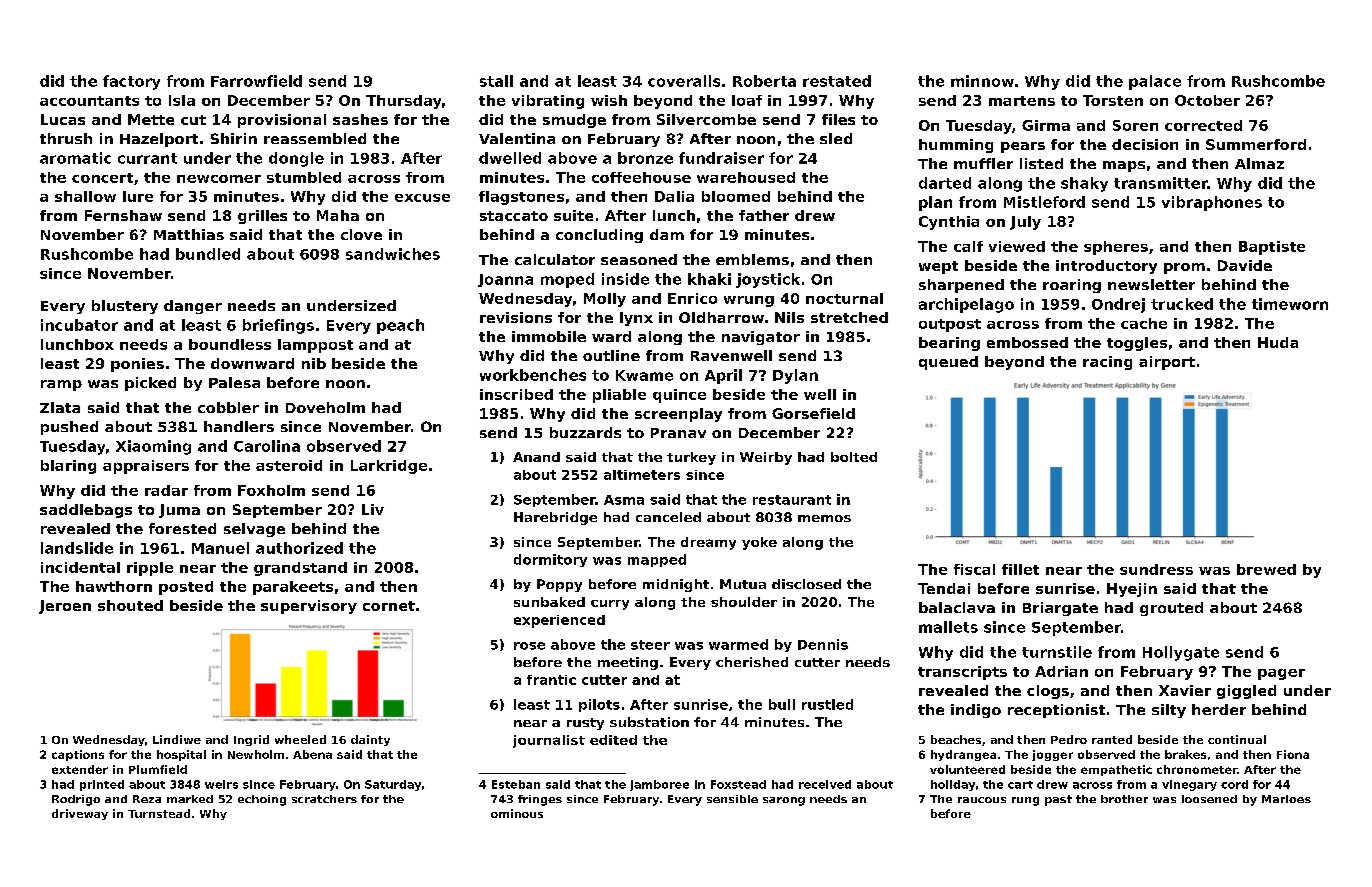  I want to click on experienced, so click(559, 621).
